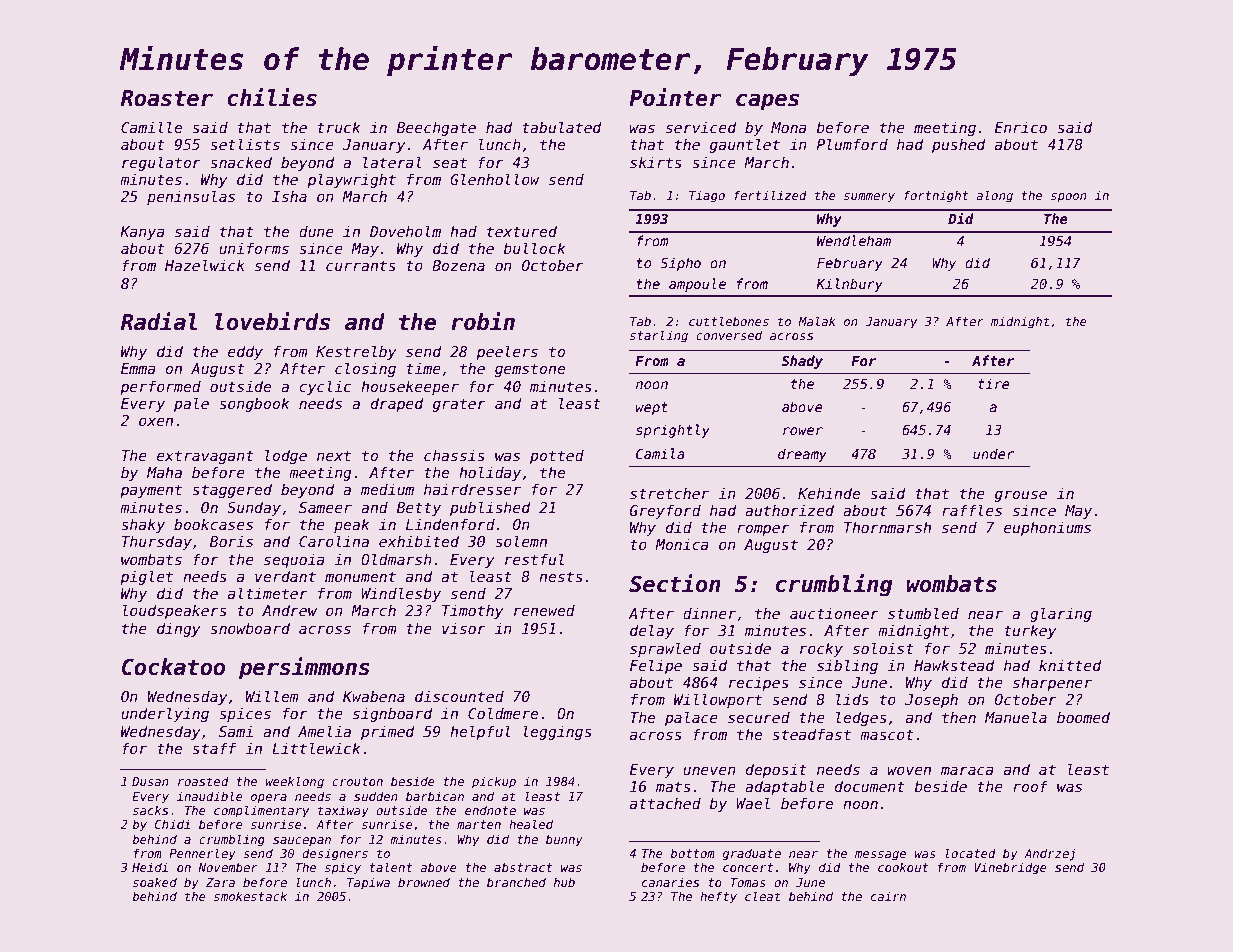  I want to click on branched, so click(516, 882).
